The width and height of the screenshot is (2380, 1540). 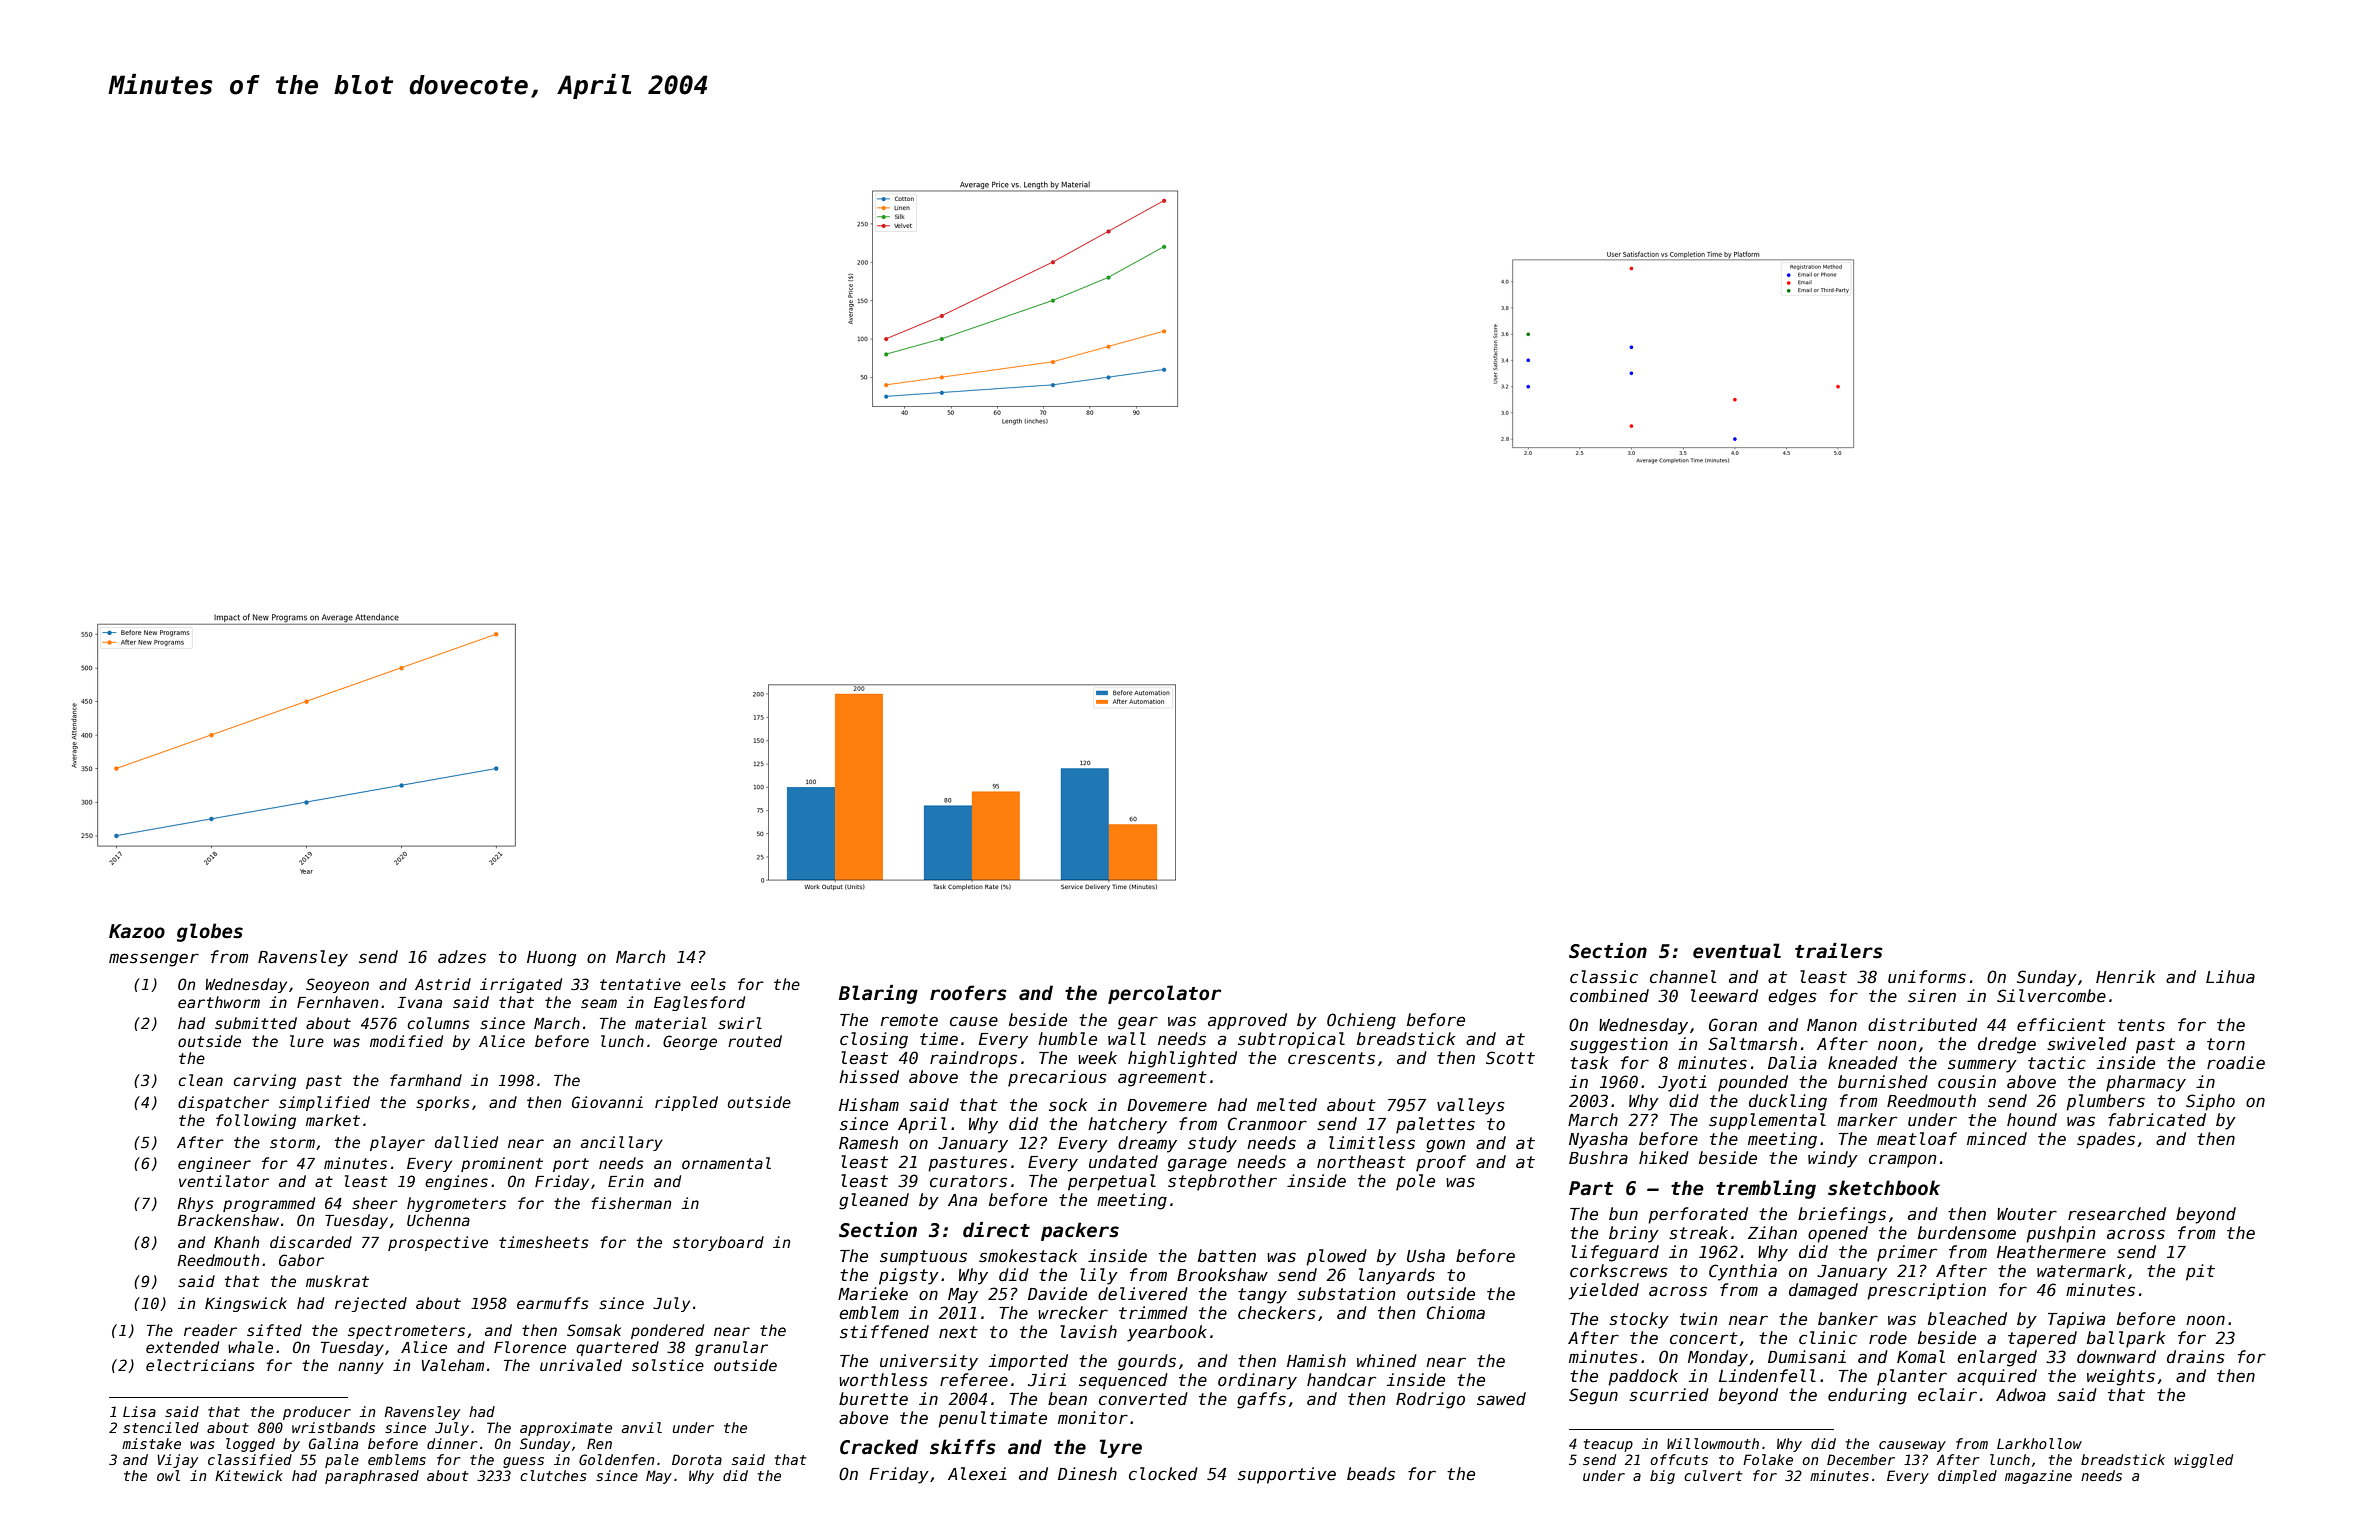 I want to click on efficient, so click(x=2061, y=1025).
